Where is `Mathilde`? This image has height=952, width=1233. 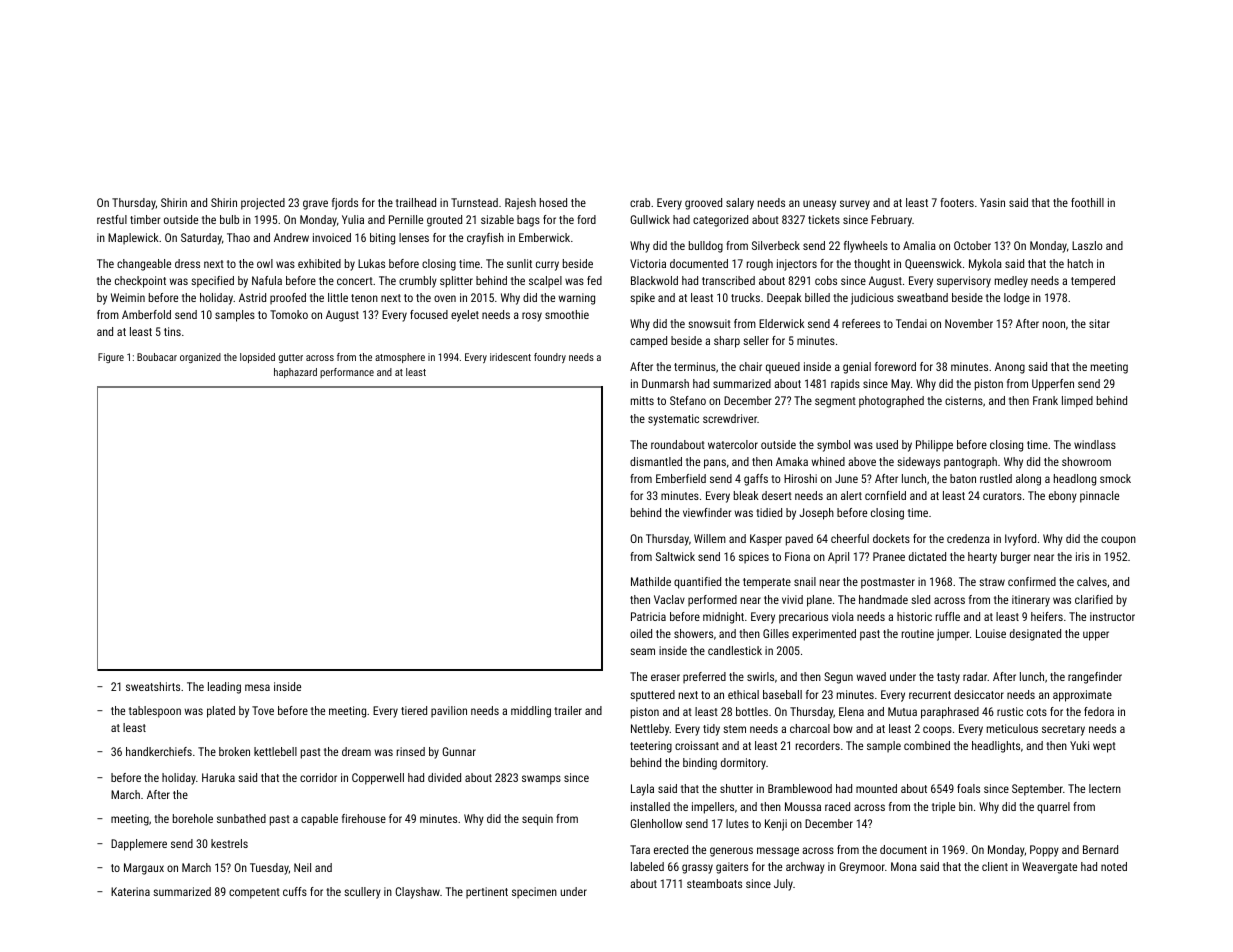
Mathilde is located at coordinates (651, 581).
